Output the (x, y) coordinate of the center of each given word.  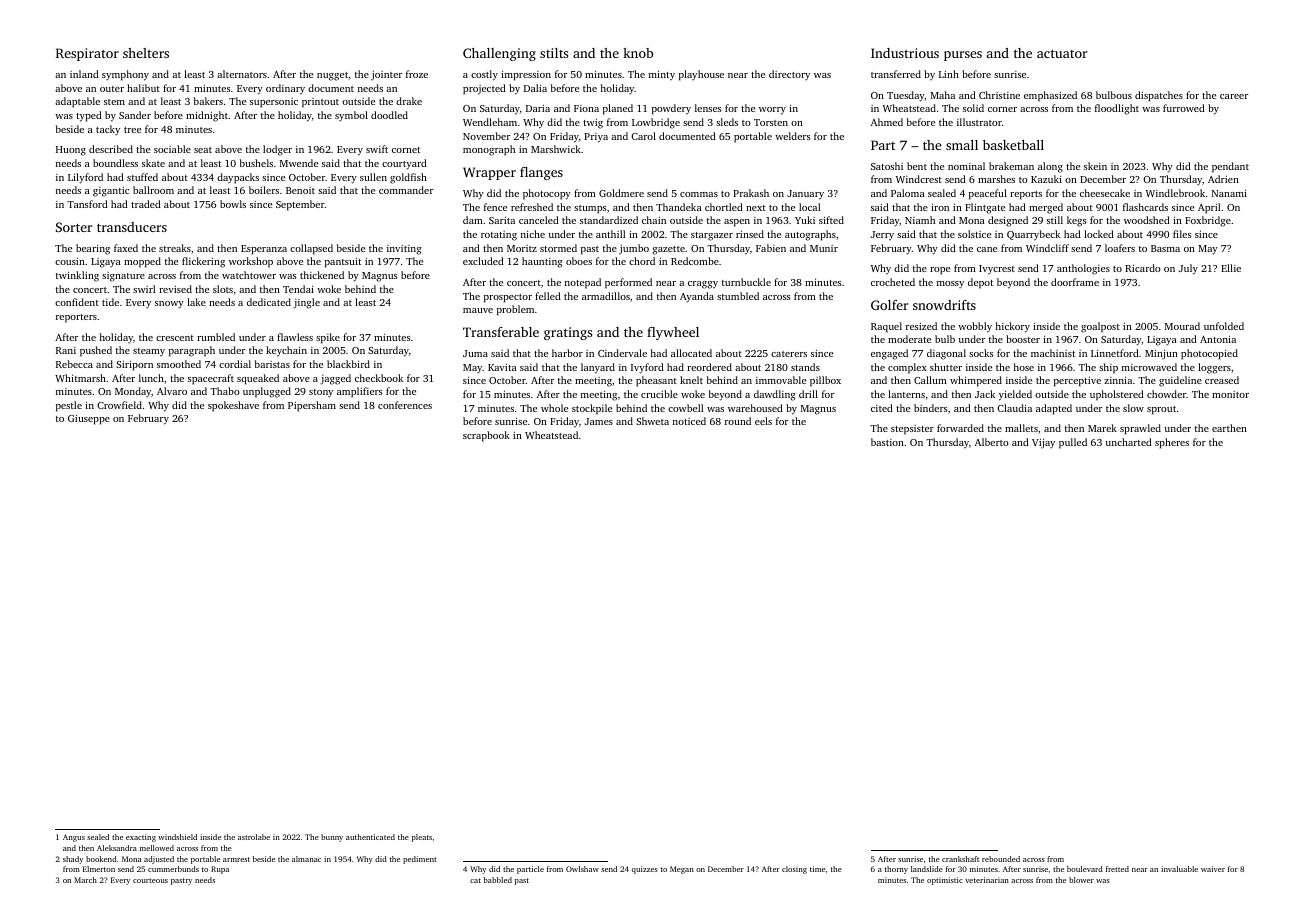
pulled (1073, 443)
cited (882, 408)
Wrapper (489, 173)
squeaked (258, 379)
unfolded (1224, 326)
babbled (498, 880)
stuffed (142, 177)
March (85, 880)
